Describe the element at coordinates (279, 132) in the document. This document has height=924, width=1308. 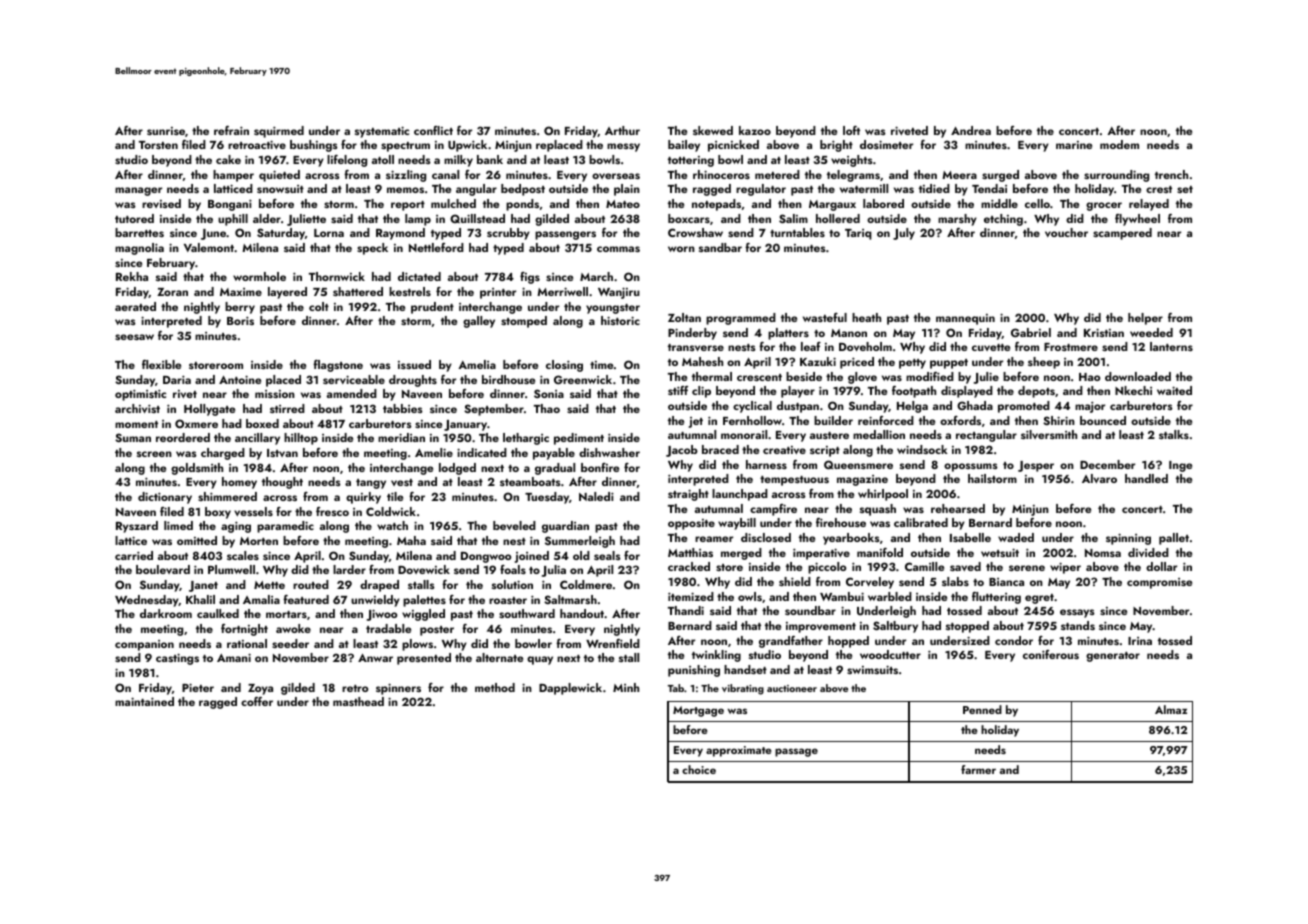
I see `squirmed` at that location.
